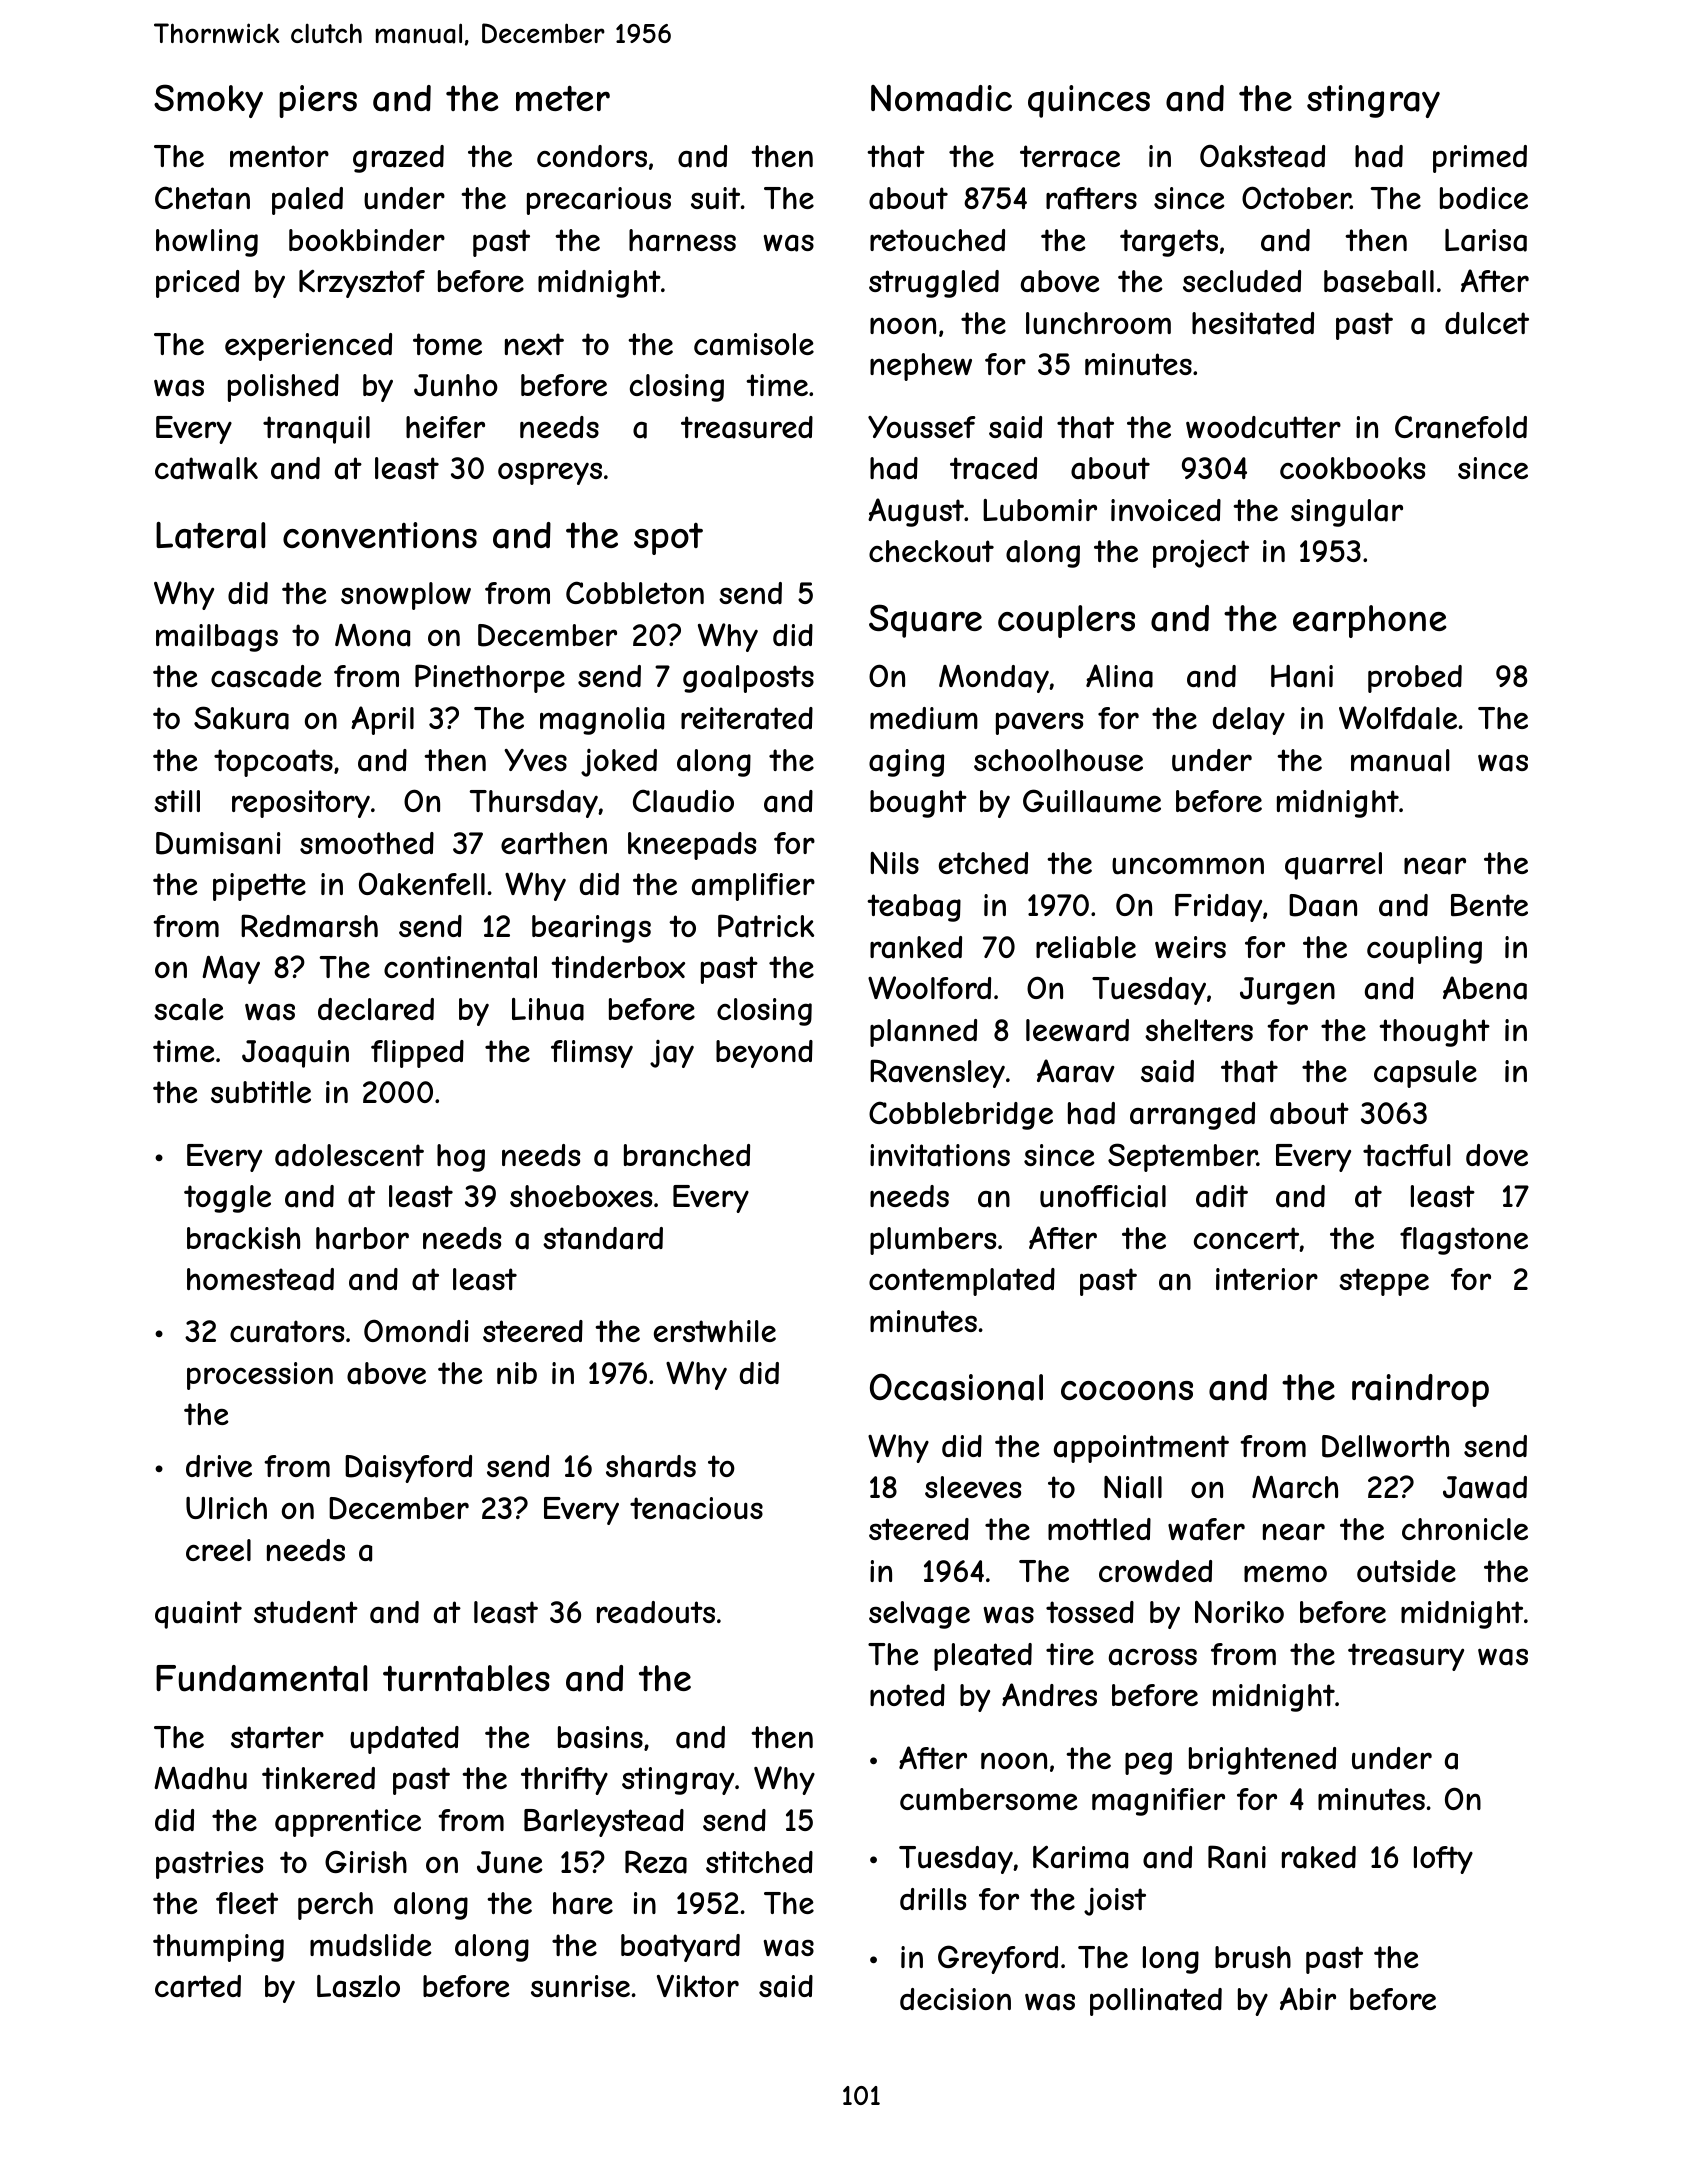 The height and width of the document is (2178, 1683). I want to click on lunchroom, so click(1098, 323).
